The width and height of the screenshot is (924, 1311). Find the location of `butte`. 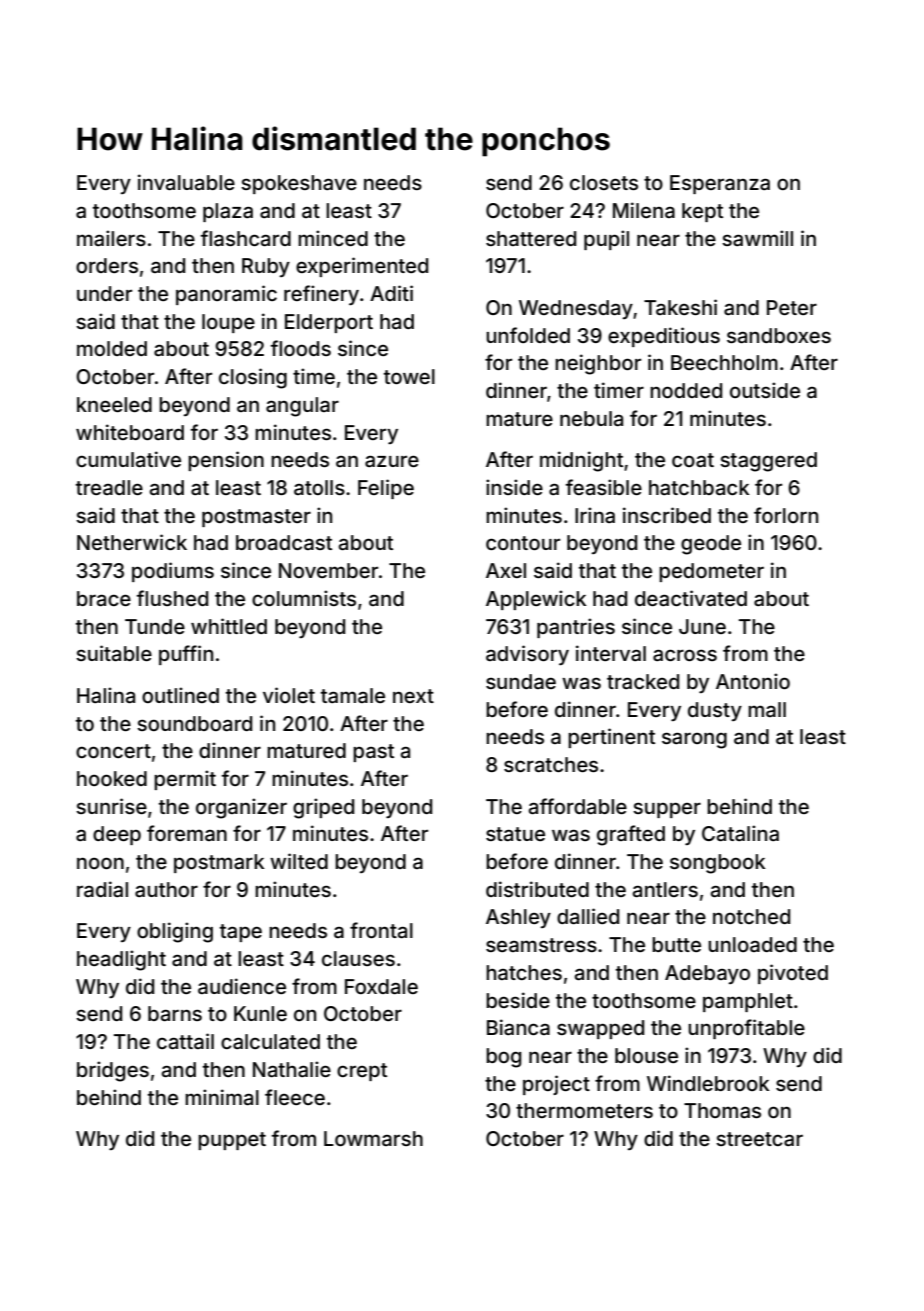

butte is located at coordinates (676, 944).
